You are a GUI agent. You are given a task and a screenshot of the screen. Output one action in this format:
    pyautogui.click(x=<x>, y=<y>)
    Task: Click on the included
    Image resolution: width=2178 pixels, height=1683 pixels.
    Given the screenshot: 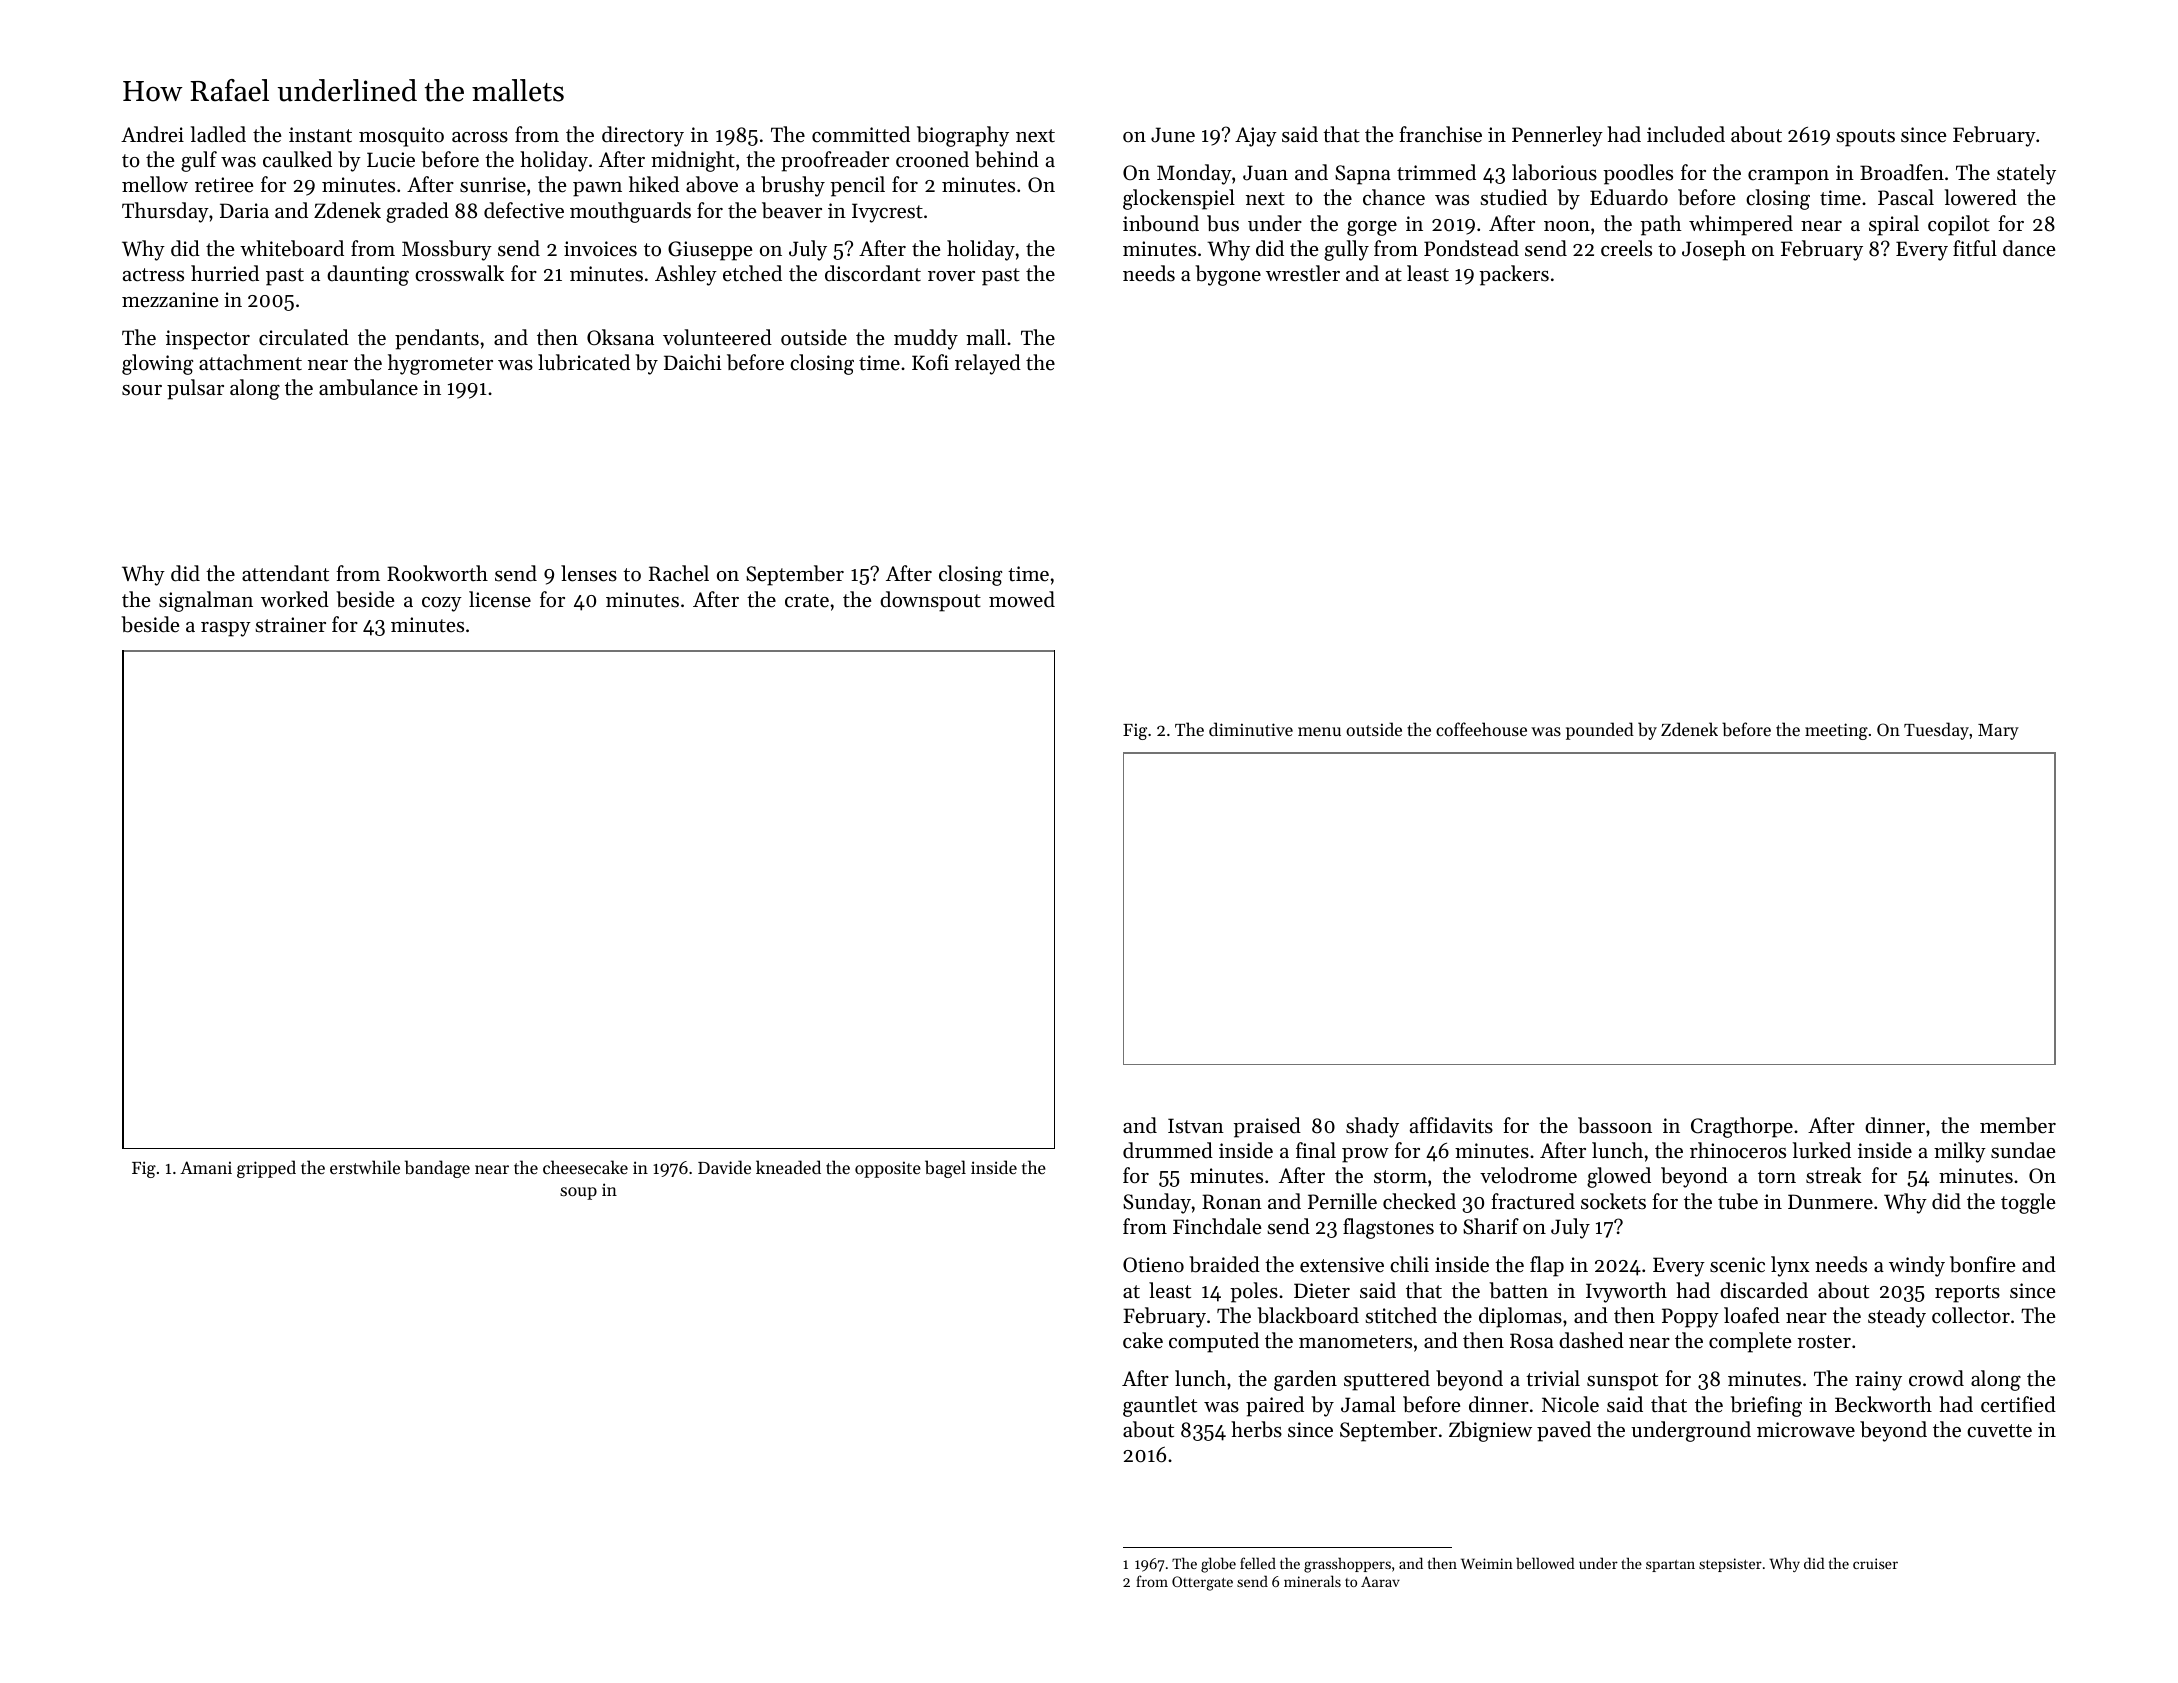 What is the action you would take?
    pyautogui.click(x=1686, y=134)
